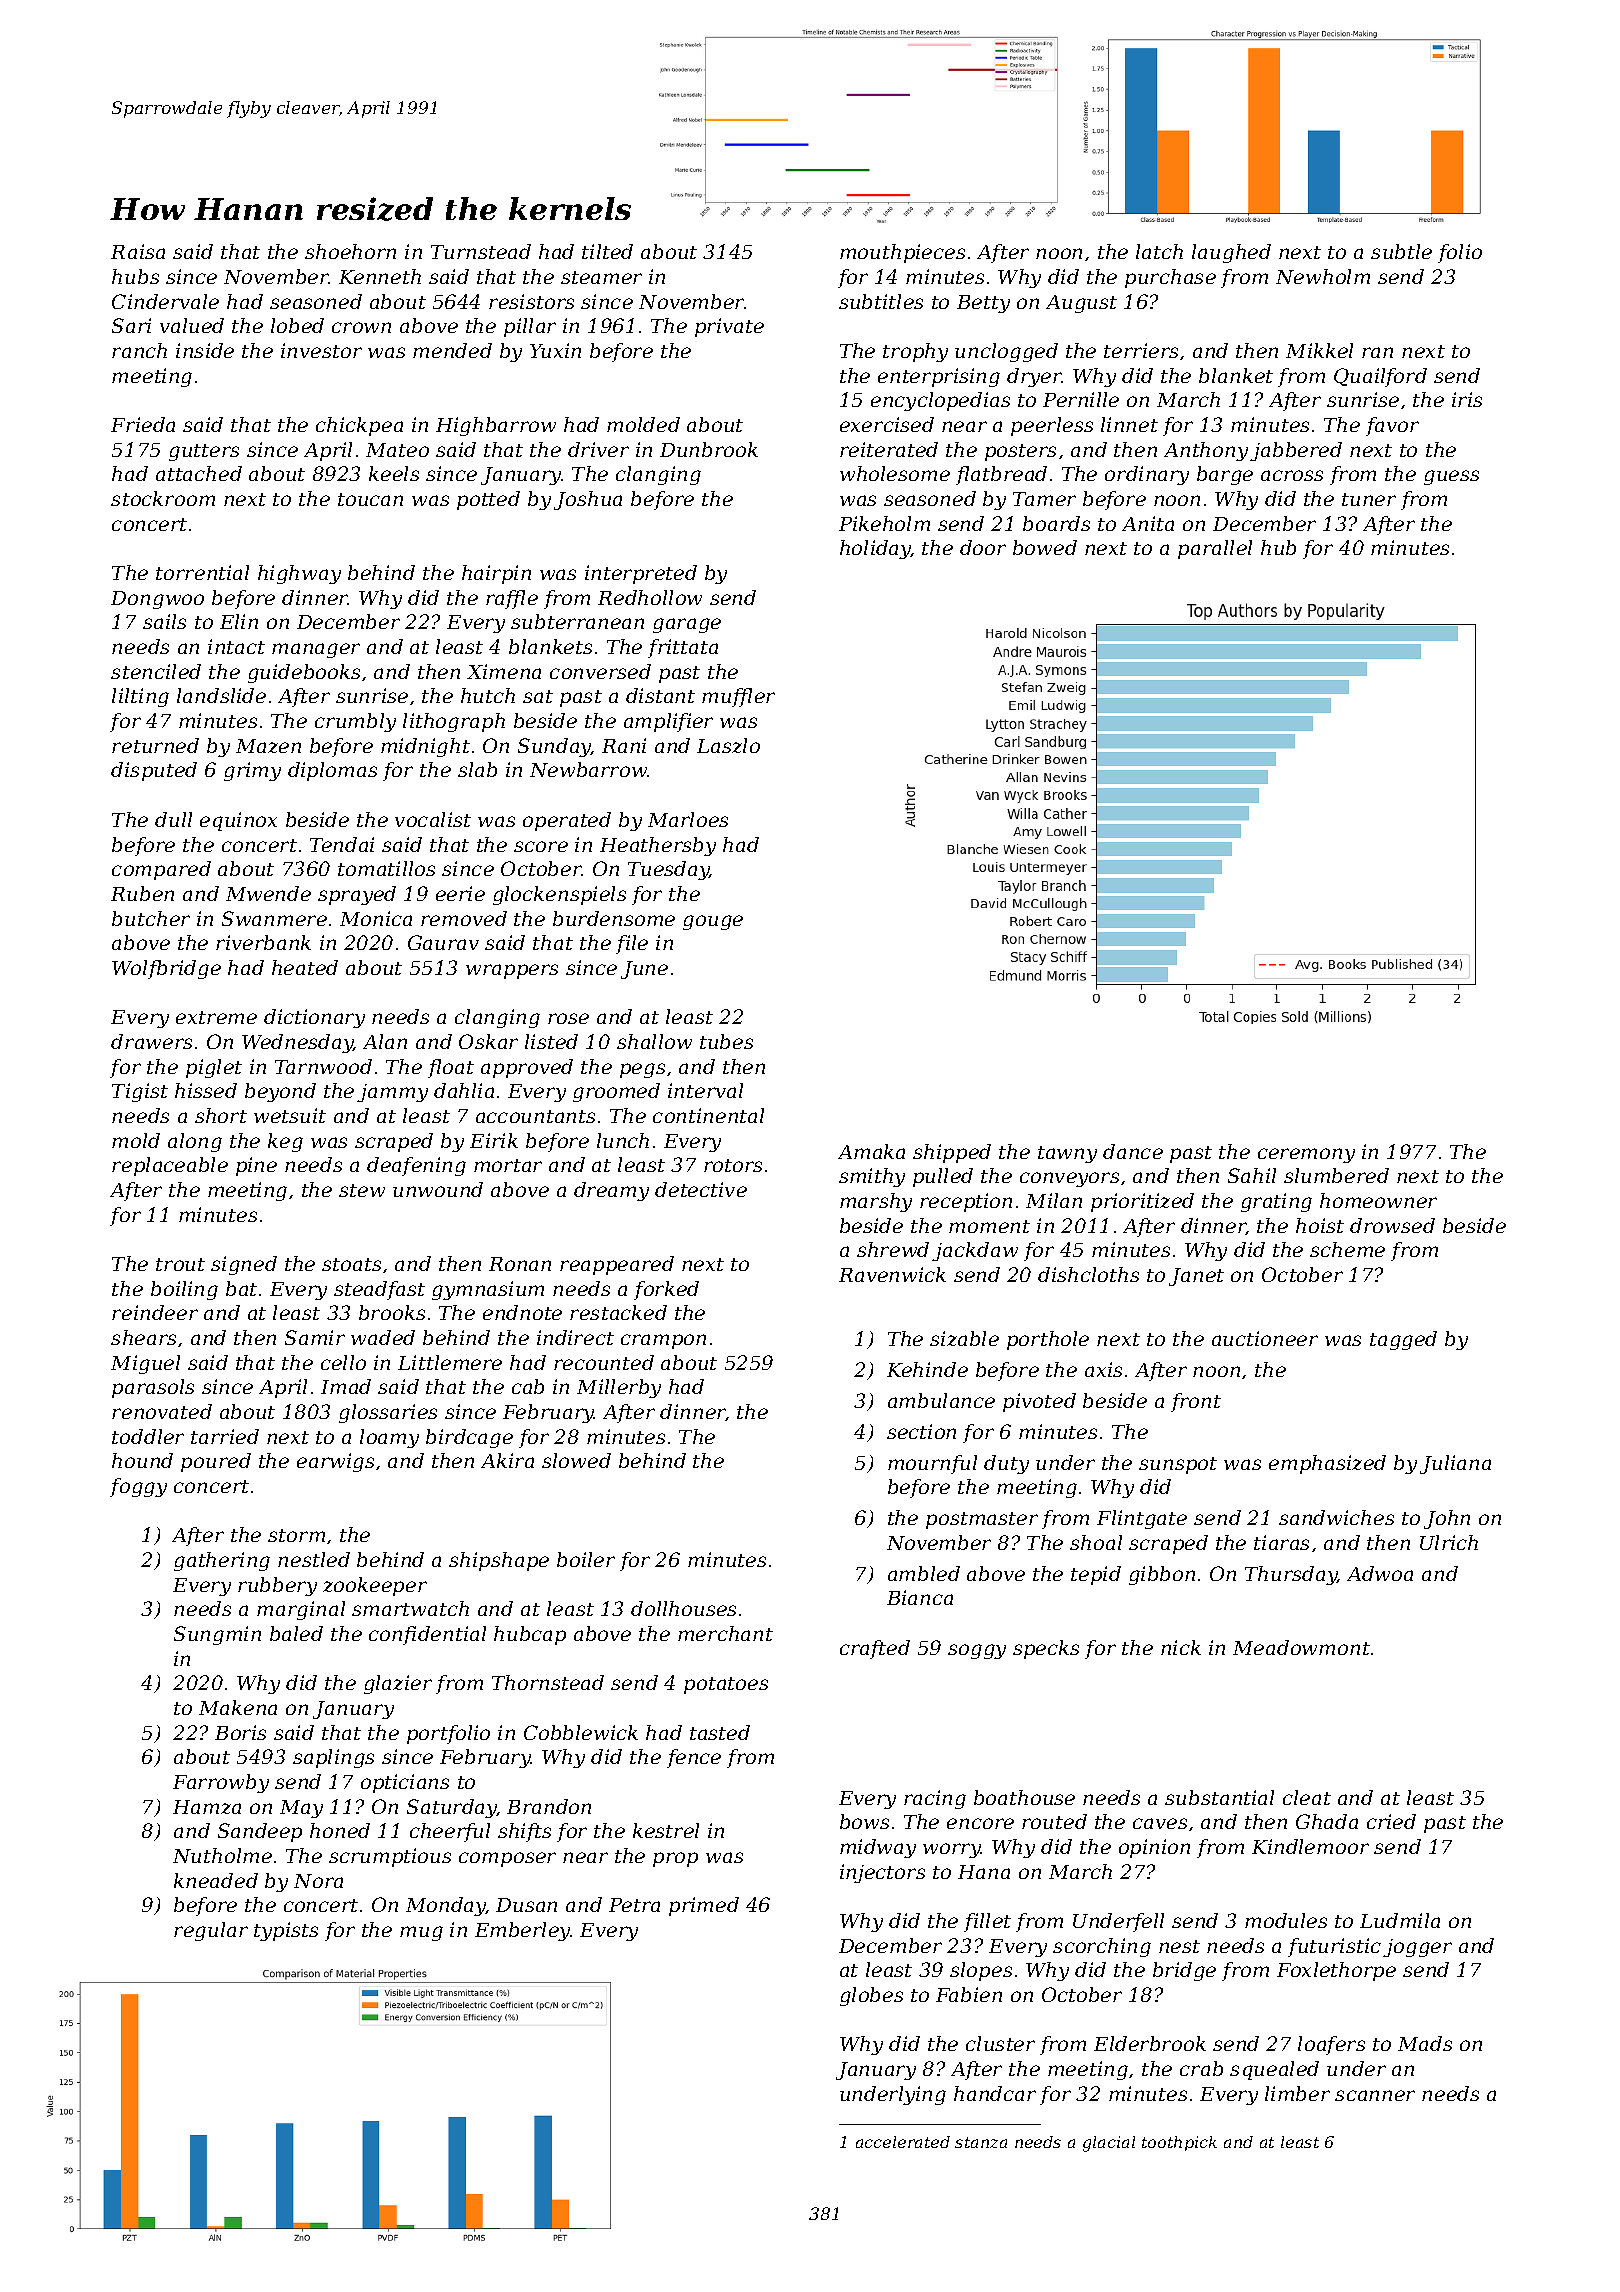 The image size is (1620, 2292). What do you see at coordinates (238, 821) in the screenshot?
I see `equinox` at bounding box center [238, 821].
